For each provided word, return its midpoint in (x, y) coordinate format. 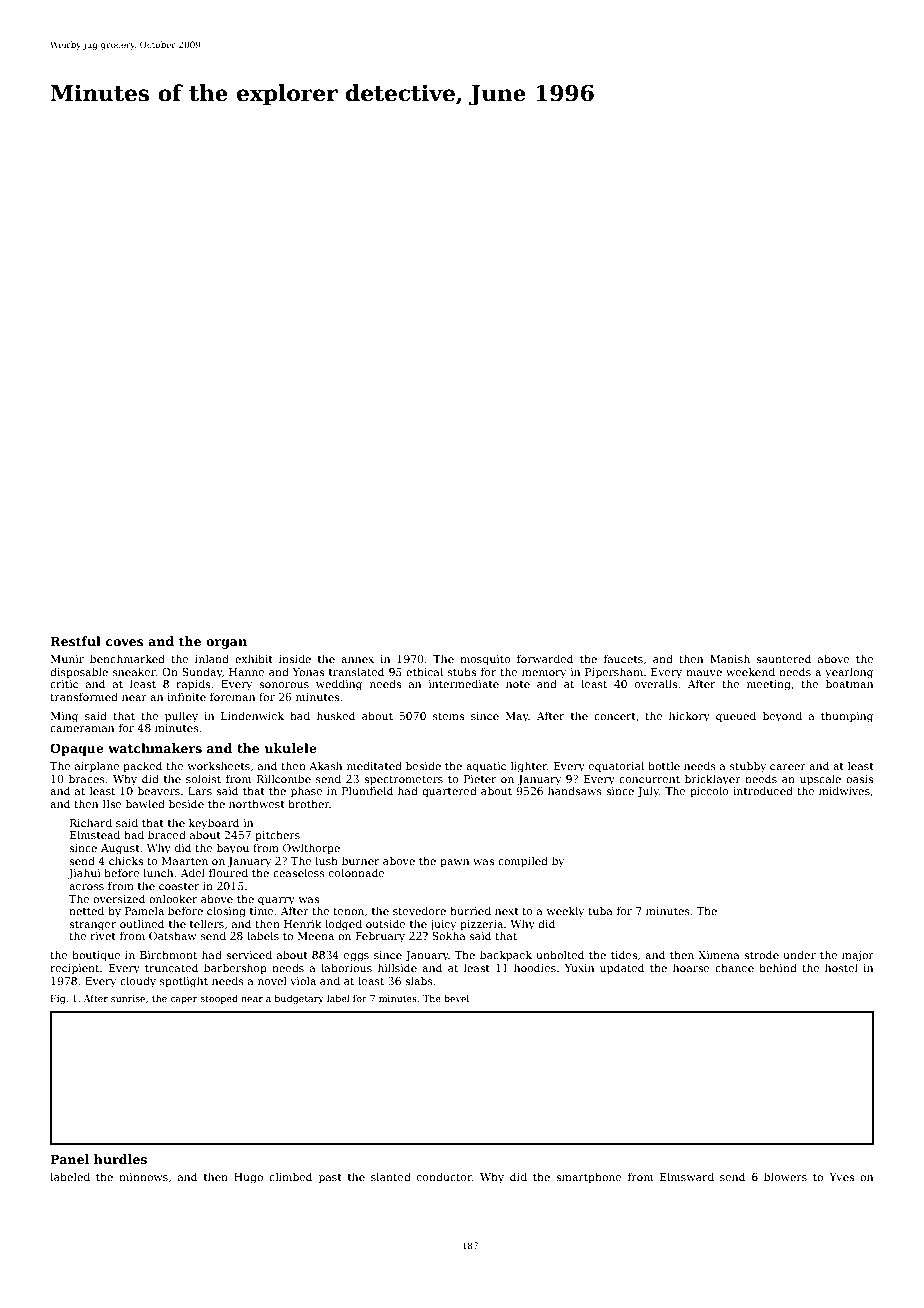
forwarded (545, 658)
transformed (84, 696)
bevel (456, 998)
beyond (782, 717)
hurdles (120, 1159)
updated (622, 968)
